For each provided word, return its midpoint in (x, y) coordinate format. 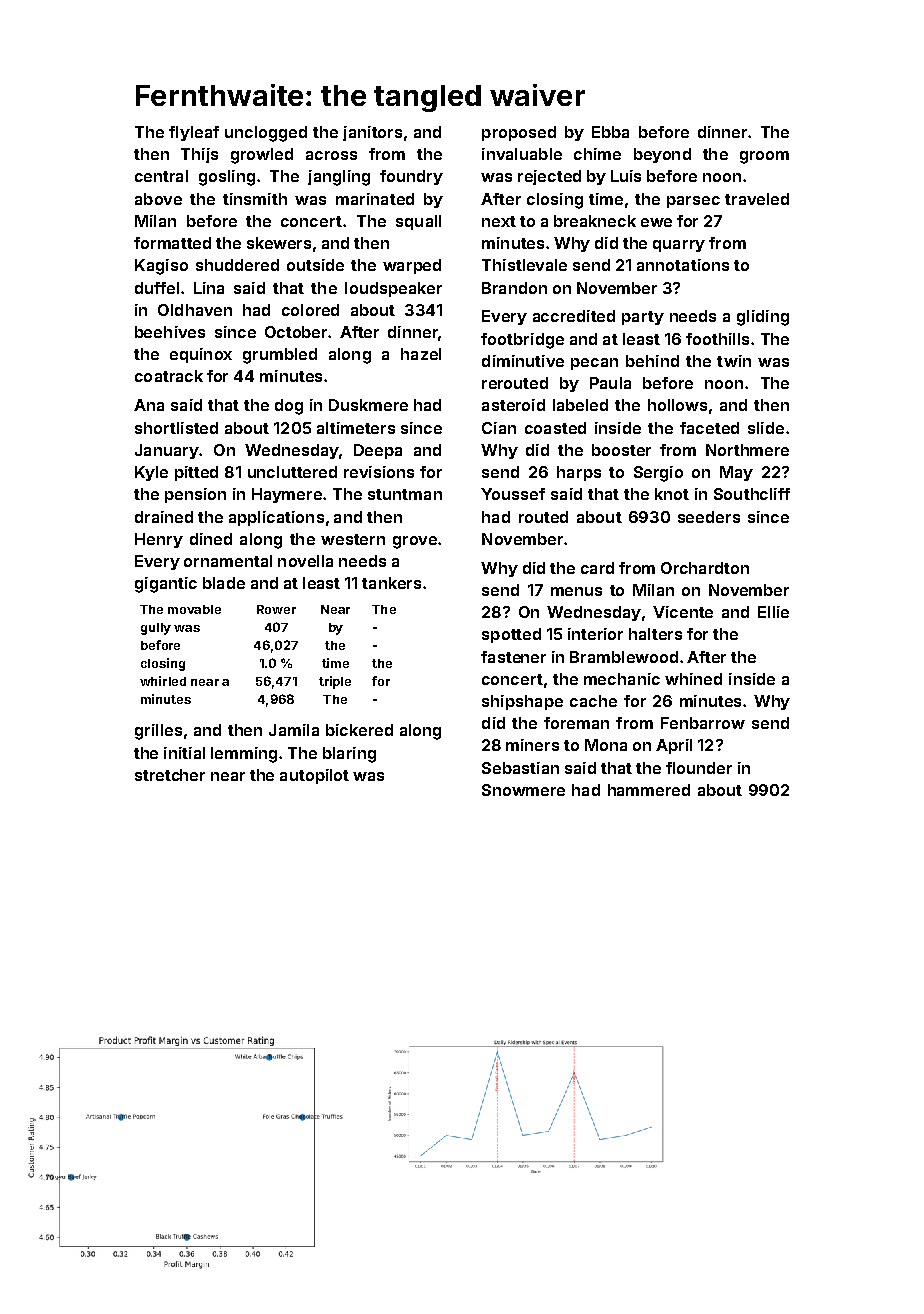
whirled (163, 681)
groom (764, 157)
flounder (699, 768)
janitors (372, 133)
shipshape (522, 702)
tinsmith (255, 199)
